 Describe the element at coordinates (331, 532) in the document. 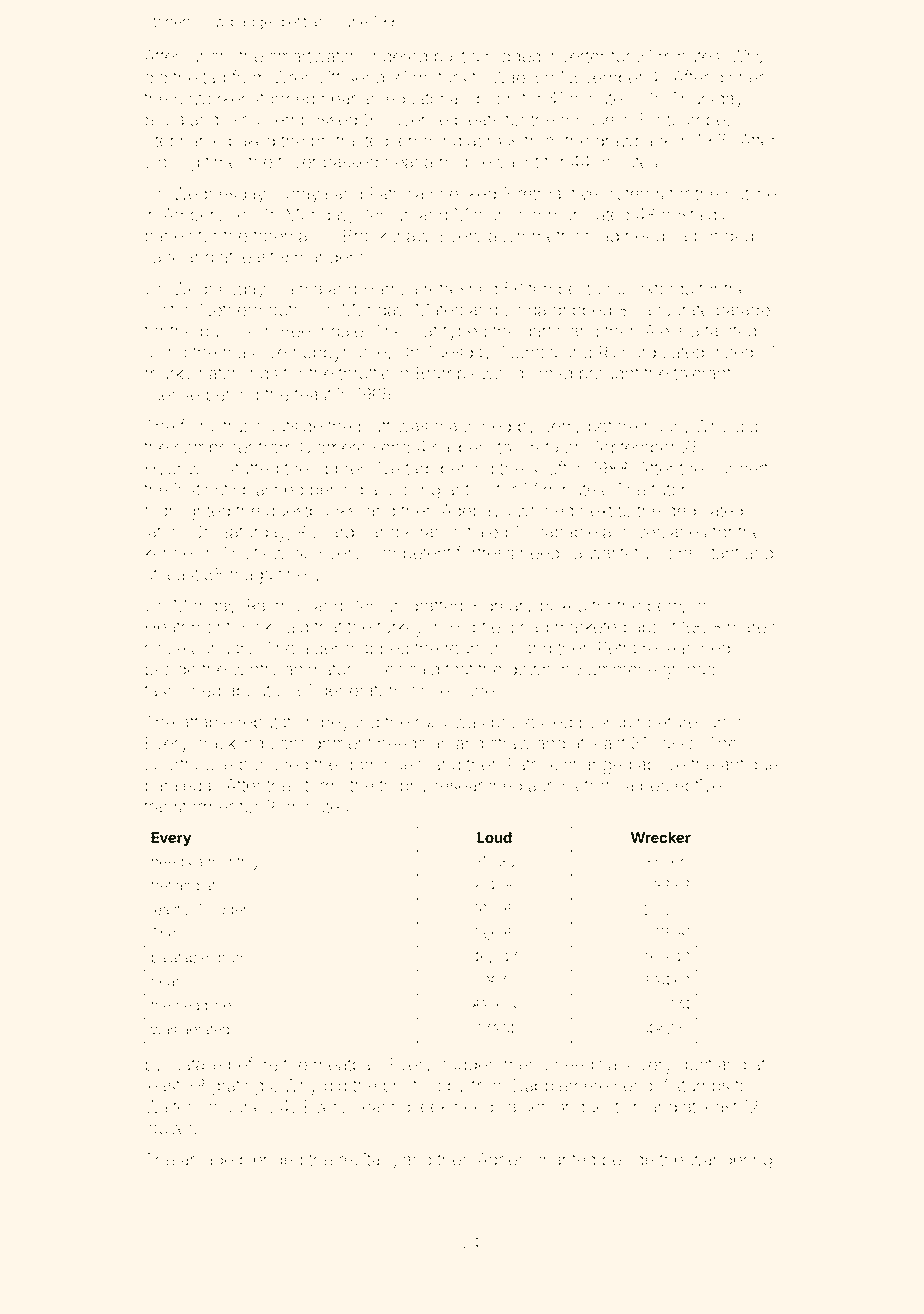

I see `Riccardo` at that location.
